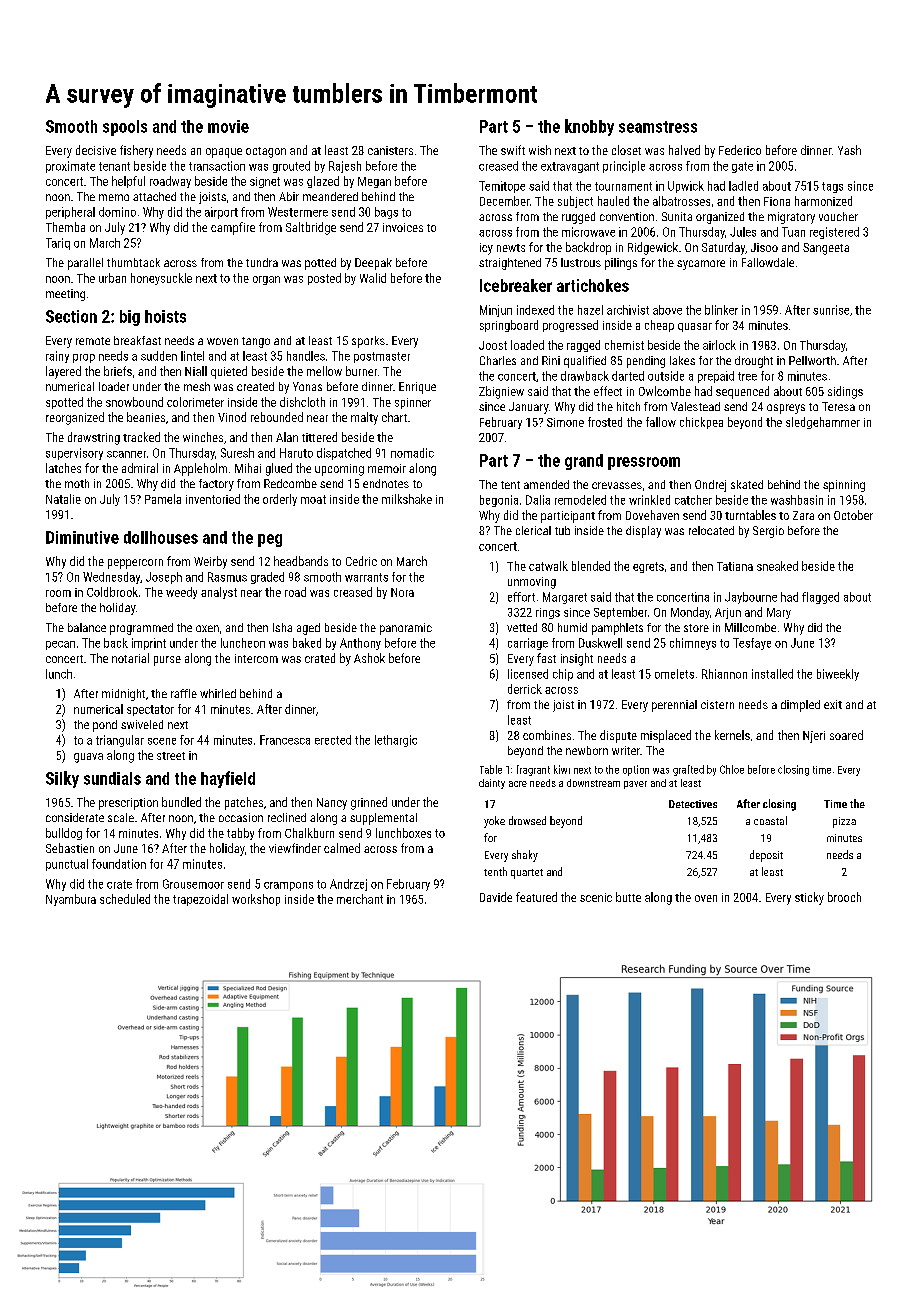 This page has width=924, height=1308. Describe the element at coordinates (256, 900) in the page. I see `workshop` at that location.
